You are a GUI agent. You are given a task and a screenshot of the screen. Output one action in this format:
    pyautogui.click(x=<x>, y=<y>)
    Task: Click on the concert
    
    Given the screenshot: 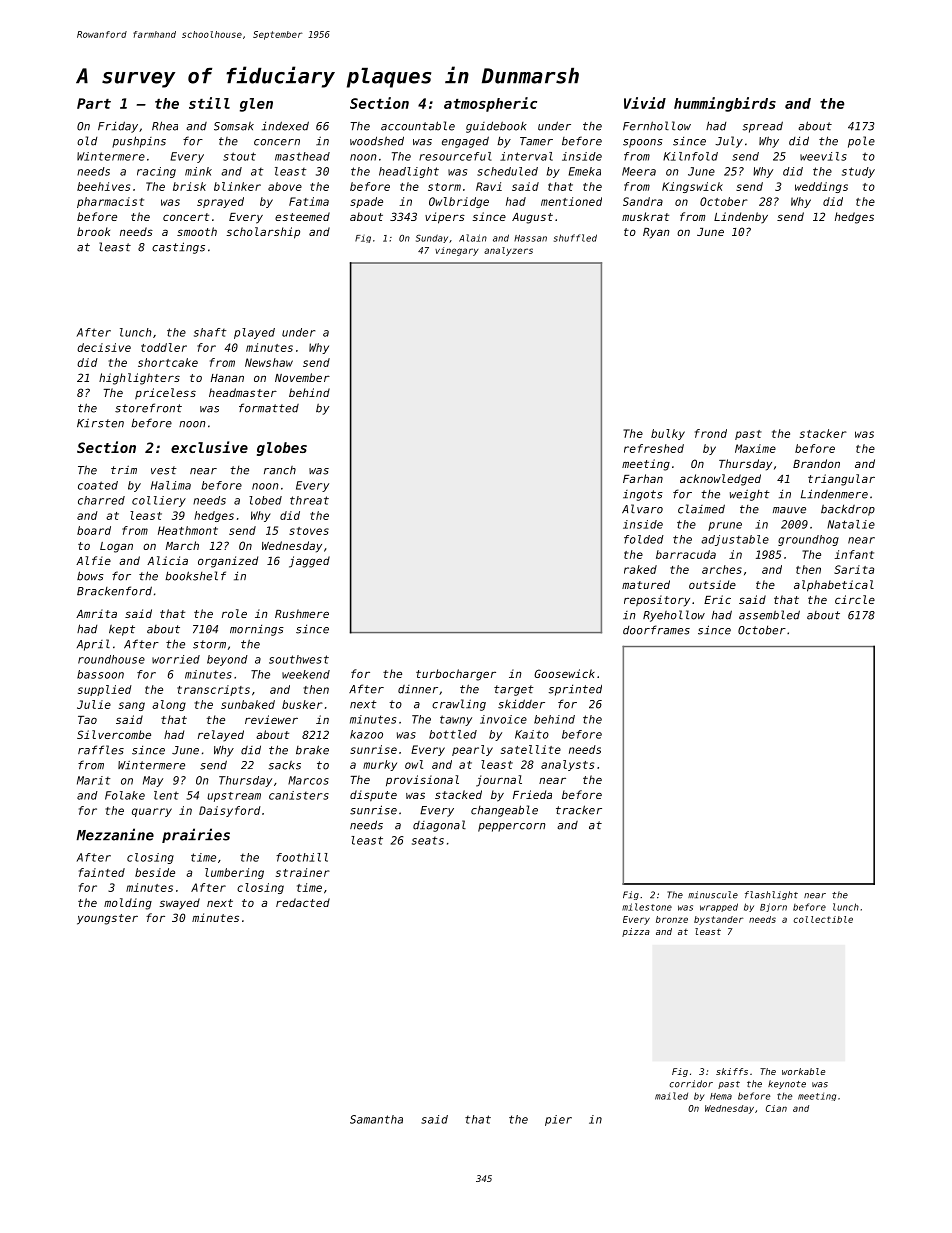 What is the action you would take?
    pyautogui.click(x=186, y=217)
